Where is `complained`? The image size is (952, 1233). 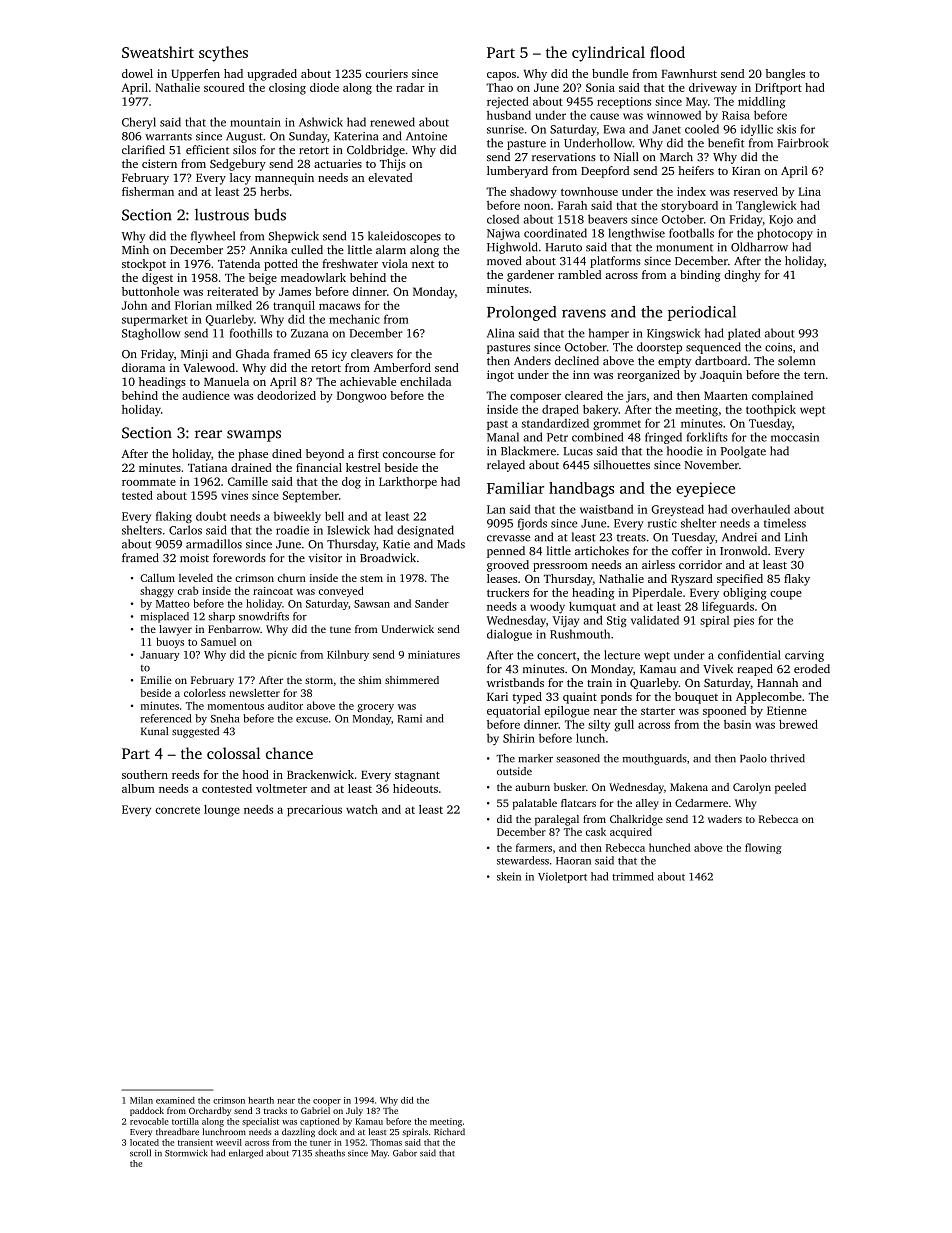 complained is located at coordinates (782, 397).
